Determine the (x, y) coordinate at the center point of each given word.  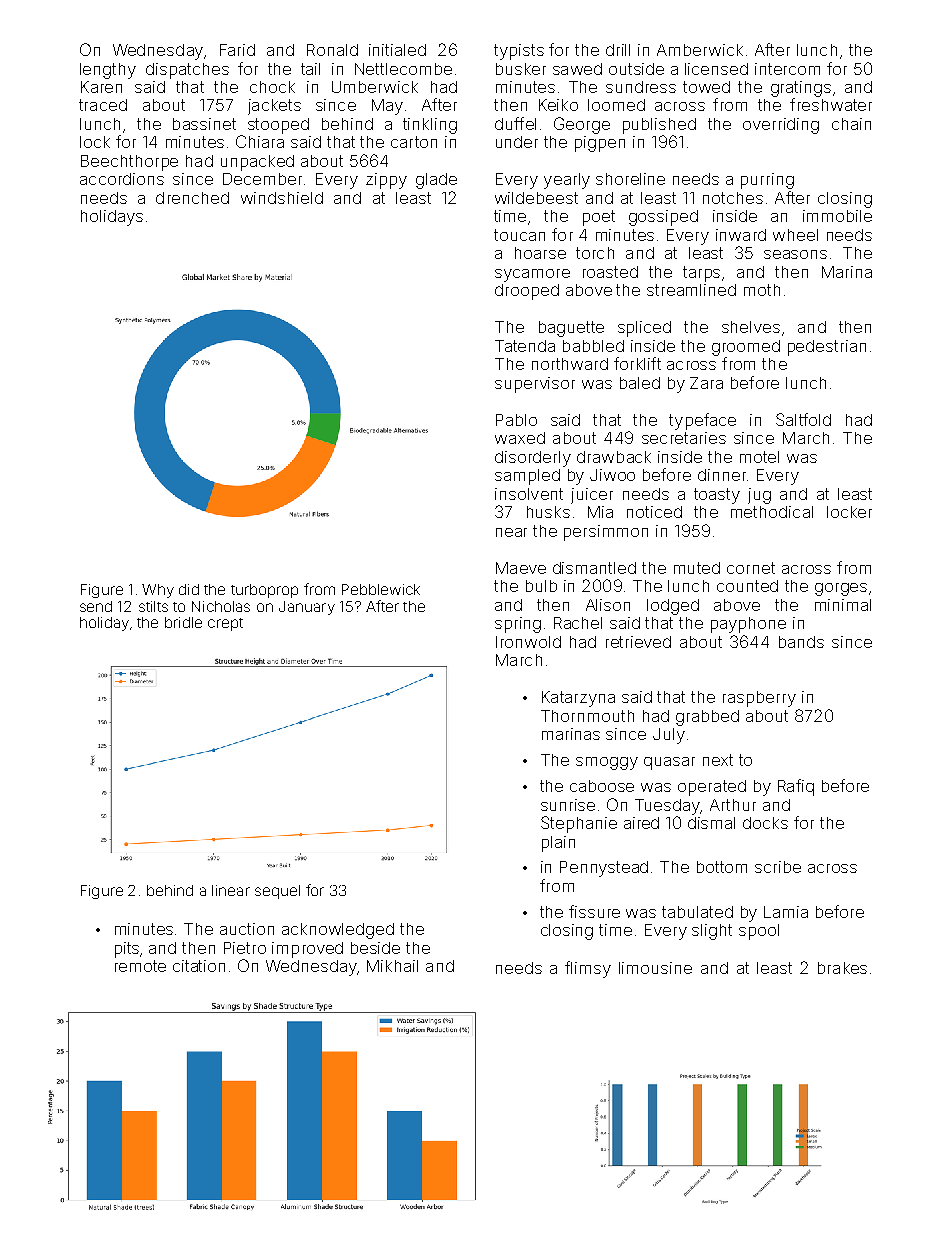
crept (225, 624)
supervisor (535, 385)
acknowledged (338, 931)
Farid (237, 50)
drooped (527, 292)
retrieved (638, 642)
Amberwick (700, 50)
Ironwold (528, 642)
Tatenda (525, 346)
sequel (277, 892)
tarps (701, 274)
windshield (282, 198)
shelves (751, 327)
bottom (722, 867)
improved (307, 950)
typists (519, 52)
